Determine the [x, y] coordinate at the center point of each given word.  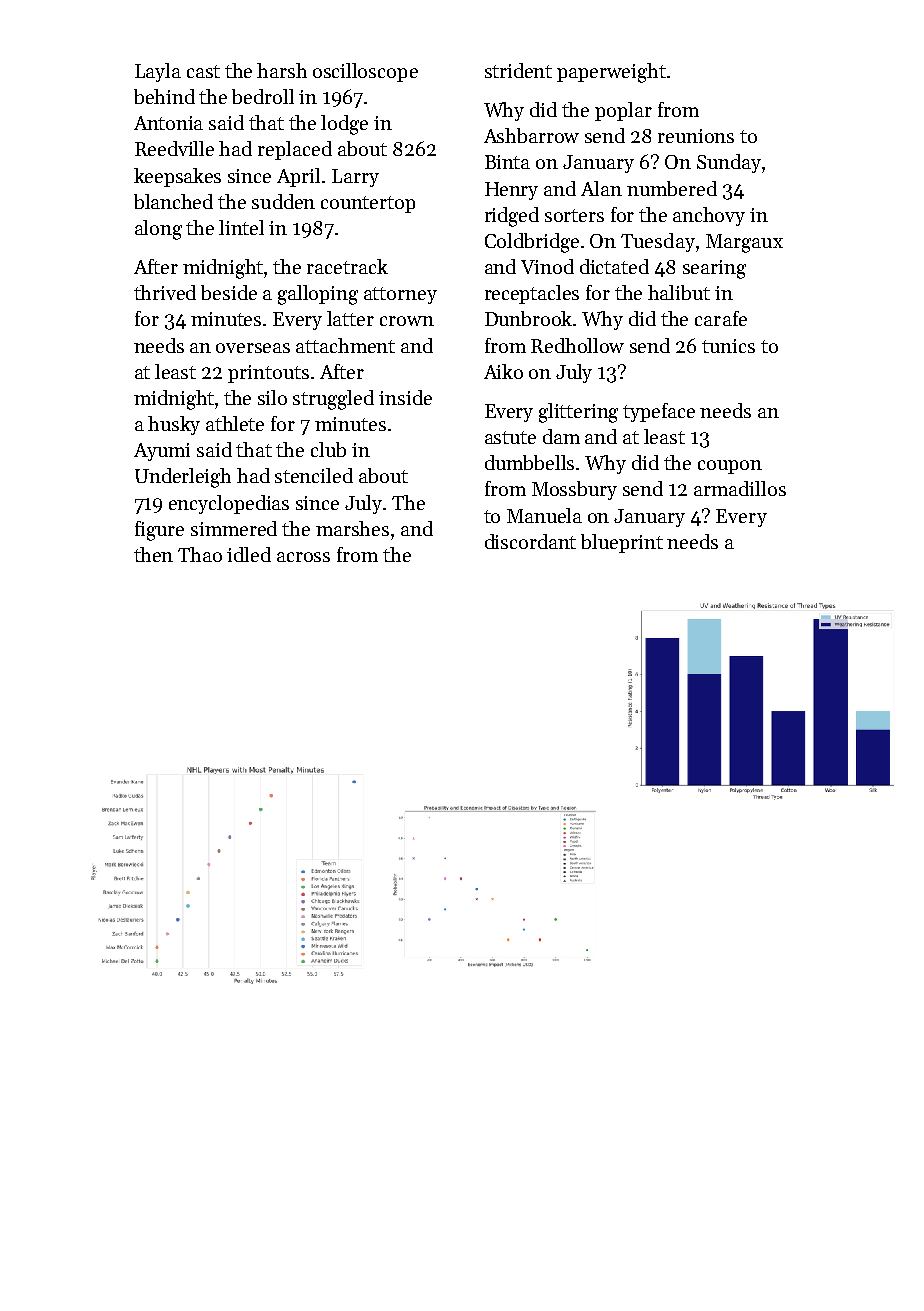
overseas [253, 348]
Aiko [503, 371]
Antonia [168, 123]
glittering [578, 413]
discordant [530, 541]
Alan [601, 188]
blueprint [622, 543]
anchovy [709, 216]
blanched [173, 201]
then [153, 554]
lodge [344, 125]
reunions [696, 136]
